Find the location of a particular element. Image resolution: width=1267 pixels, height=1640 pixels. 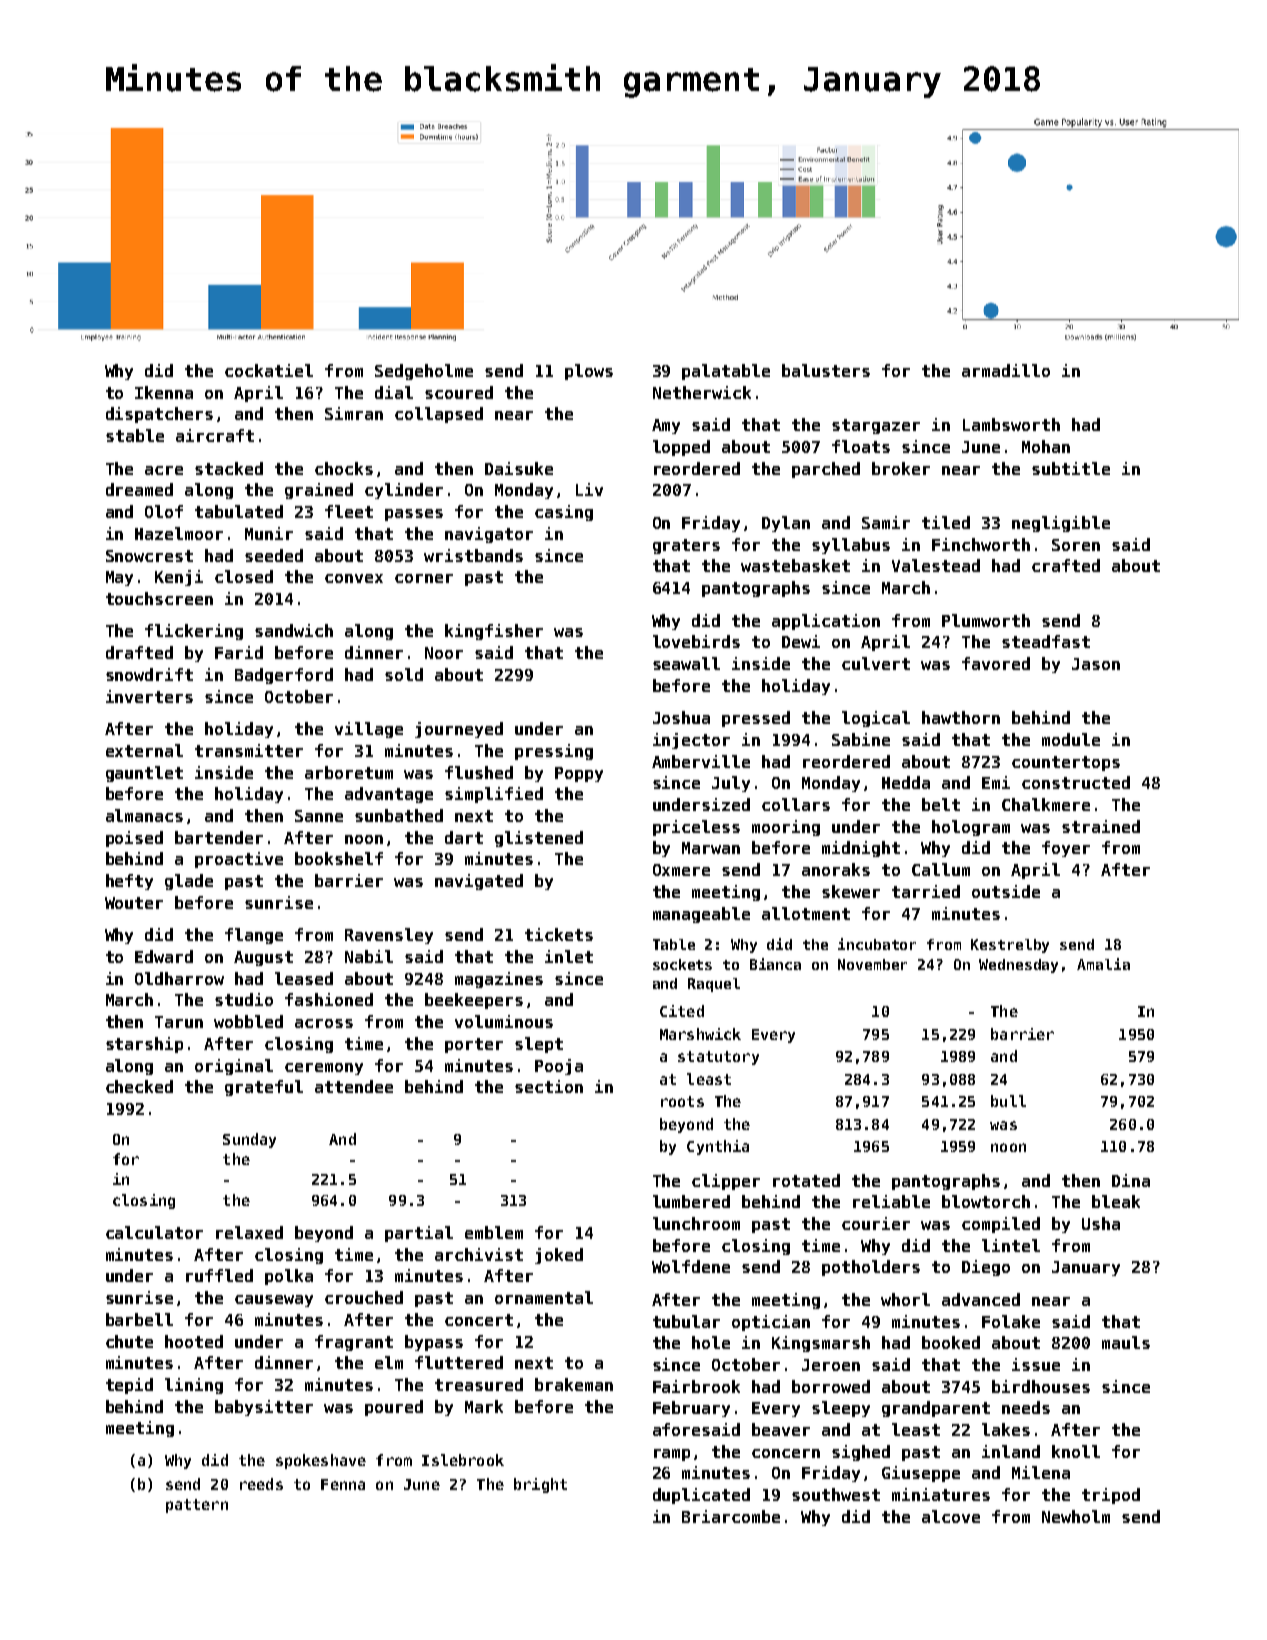

gauntlet is located at coordinates (144, 774).
